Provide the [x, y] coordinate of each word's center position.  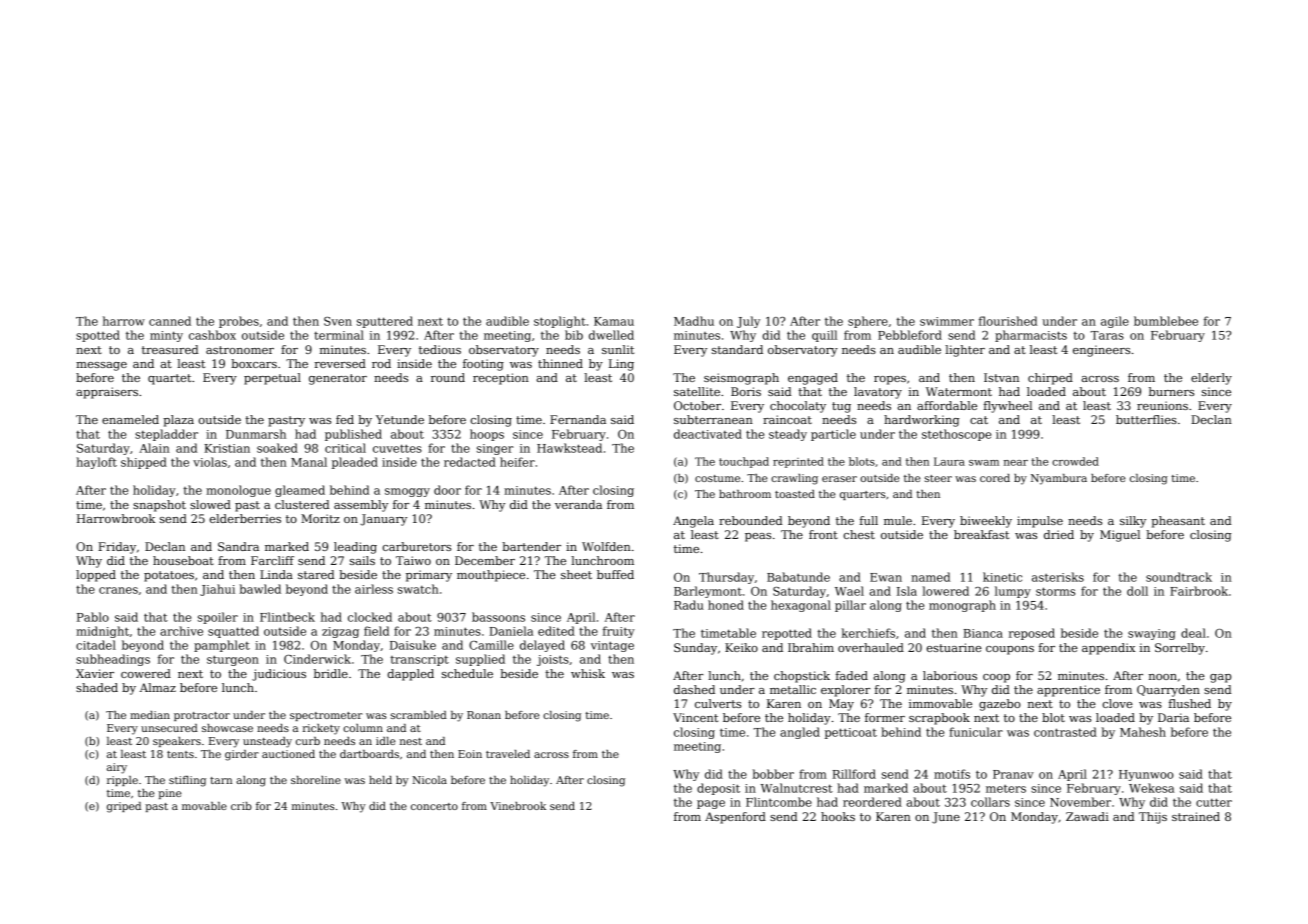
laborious [950, 675]
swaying [1152, 634]
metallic [793, 689]
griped [124, 807]
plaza [178, 421]
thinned [560, 363]
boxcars [254, 363]
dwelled [611, 335]
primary [429, 576]
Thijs [1153, 818]
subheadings [113, 660]
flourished [1008, 321]
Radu [689, 605]
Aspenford [735, 818]
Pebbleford [910, 335]
